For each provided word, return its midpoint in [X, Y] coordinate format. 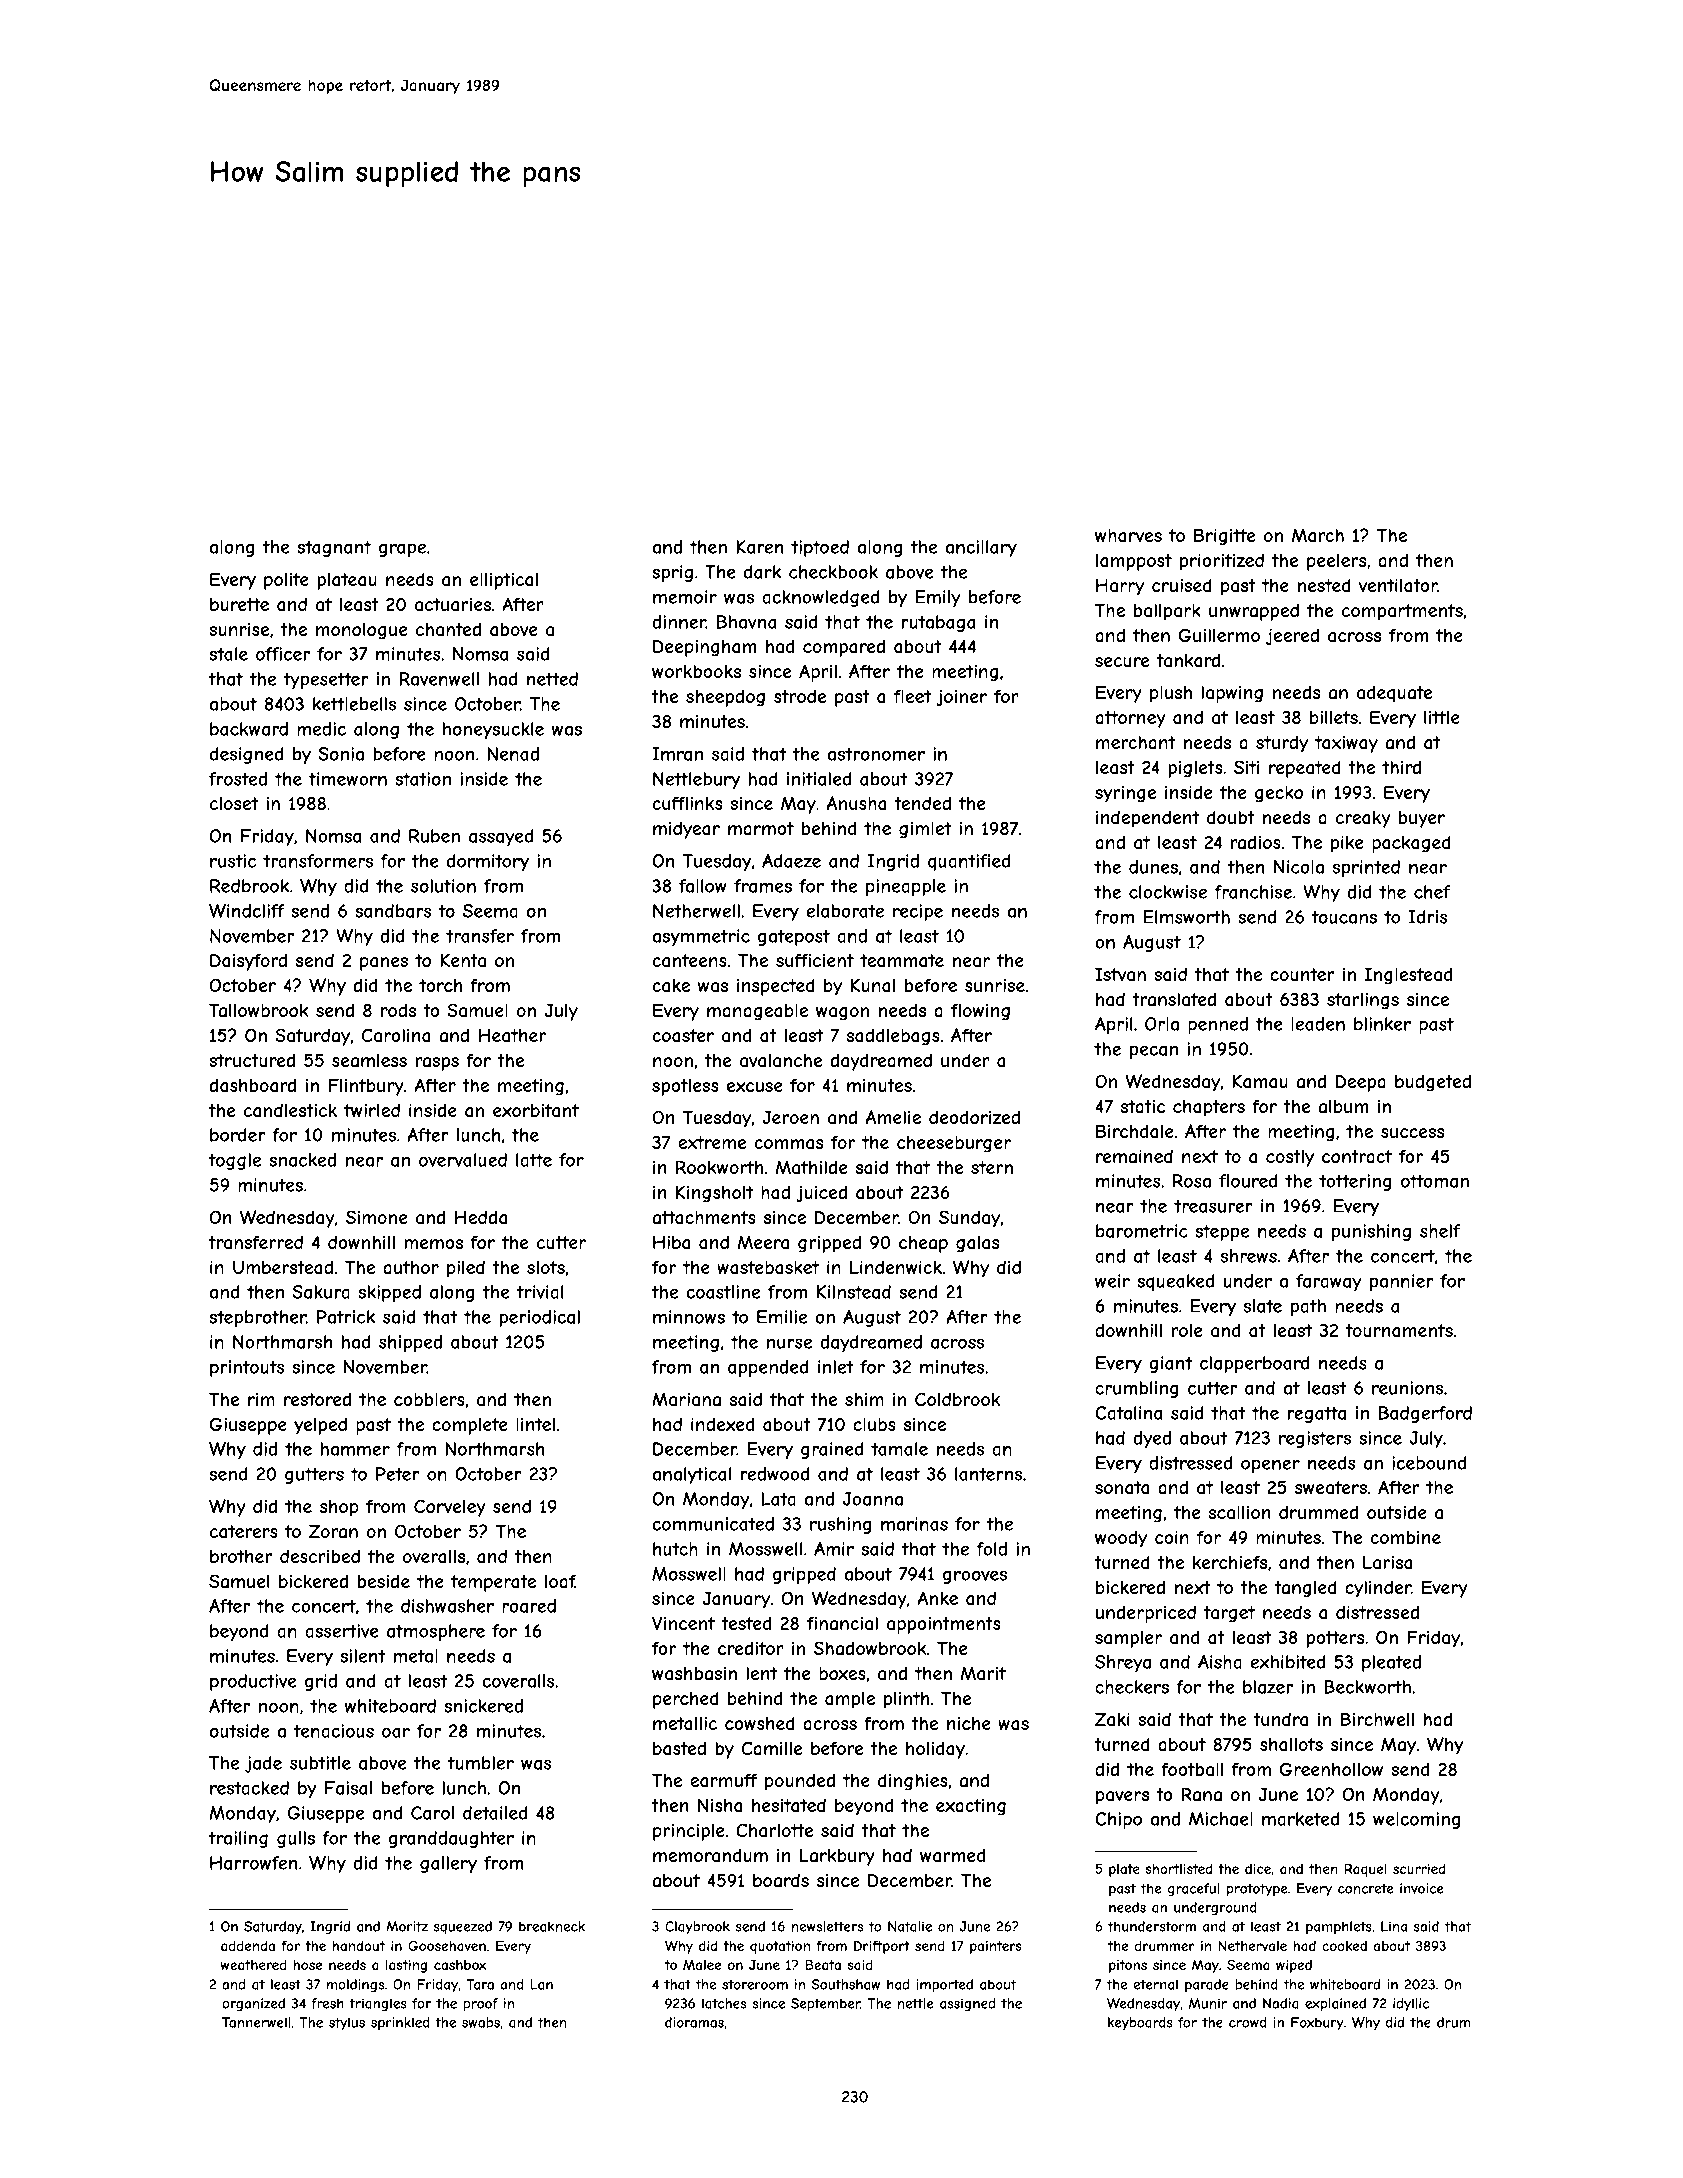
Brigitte [1224, 537]
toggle [234, 1161]
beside [384, 1581]
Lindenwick [896, 1267]
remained [1134, 1156]
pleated [1391, 1663]
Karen [760, 547]
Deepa [1361, 1083]
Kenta [463, 960]
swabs [481, 2022]
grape [402, 550]
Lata [778, 1499]
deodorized [974, 1117]
